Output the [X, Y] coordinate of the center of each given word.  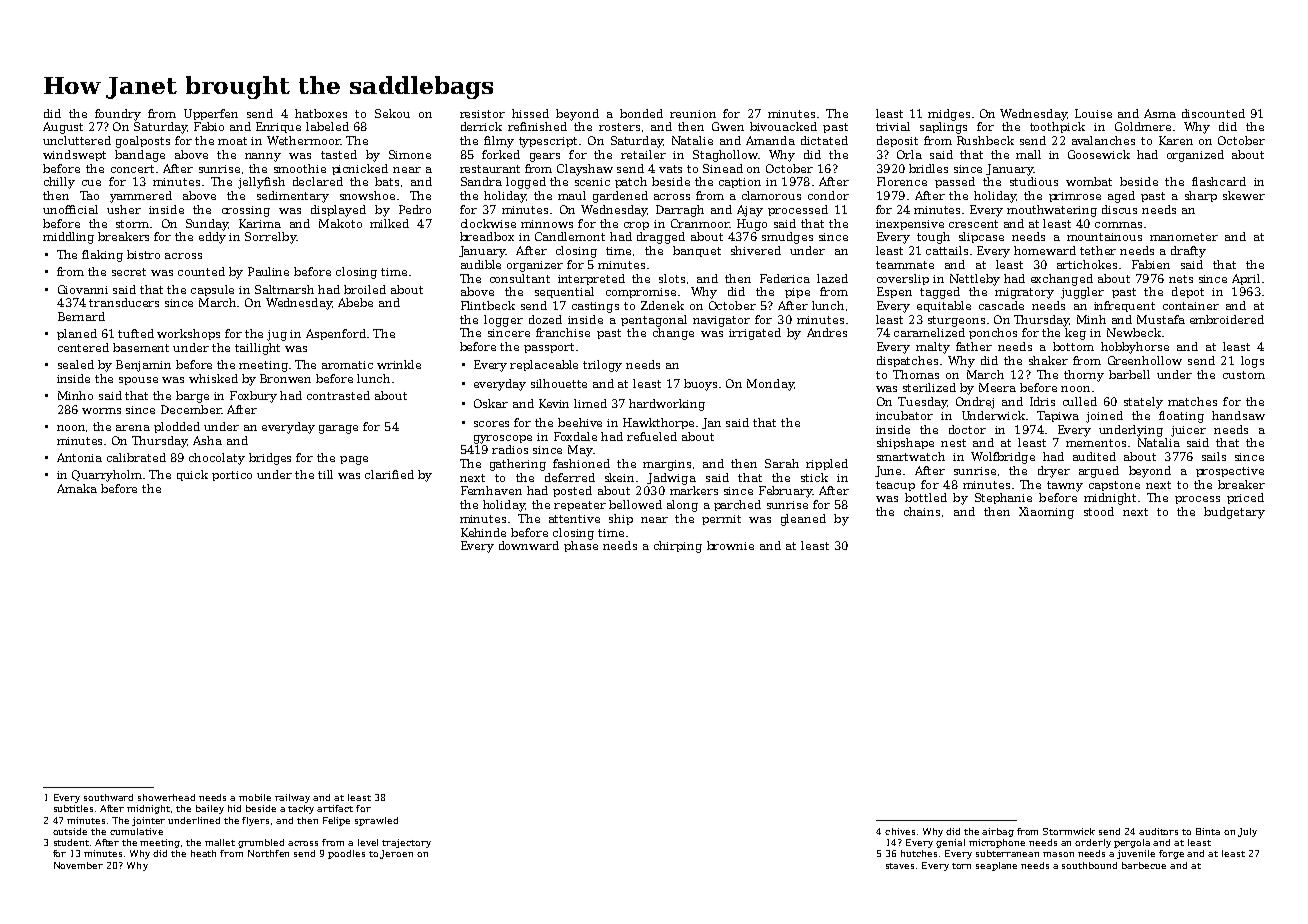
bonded [641, 113]
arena [133, 428]
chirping [678, 547]
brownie [730, 545]
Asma [1160, 113]
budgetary [1234, 513]
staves [900, 866]
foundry [118, 115]
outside [70, 831]
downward [529, 545]
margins [667, 465]
